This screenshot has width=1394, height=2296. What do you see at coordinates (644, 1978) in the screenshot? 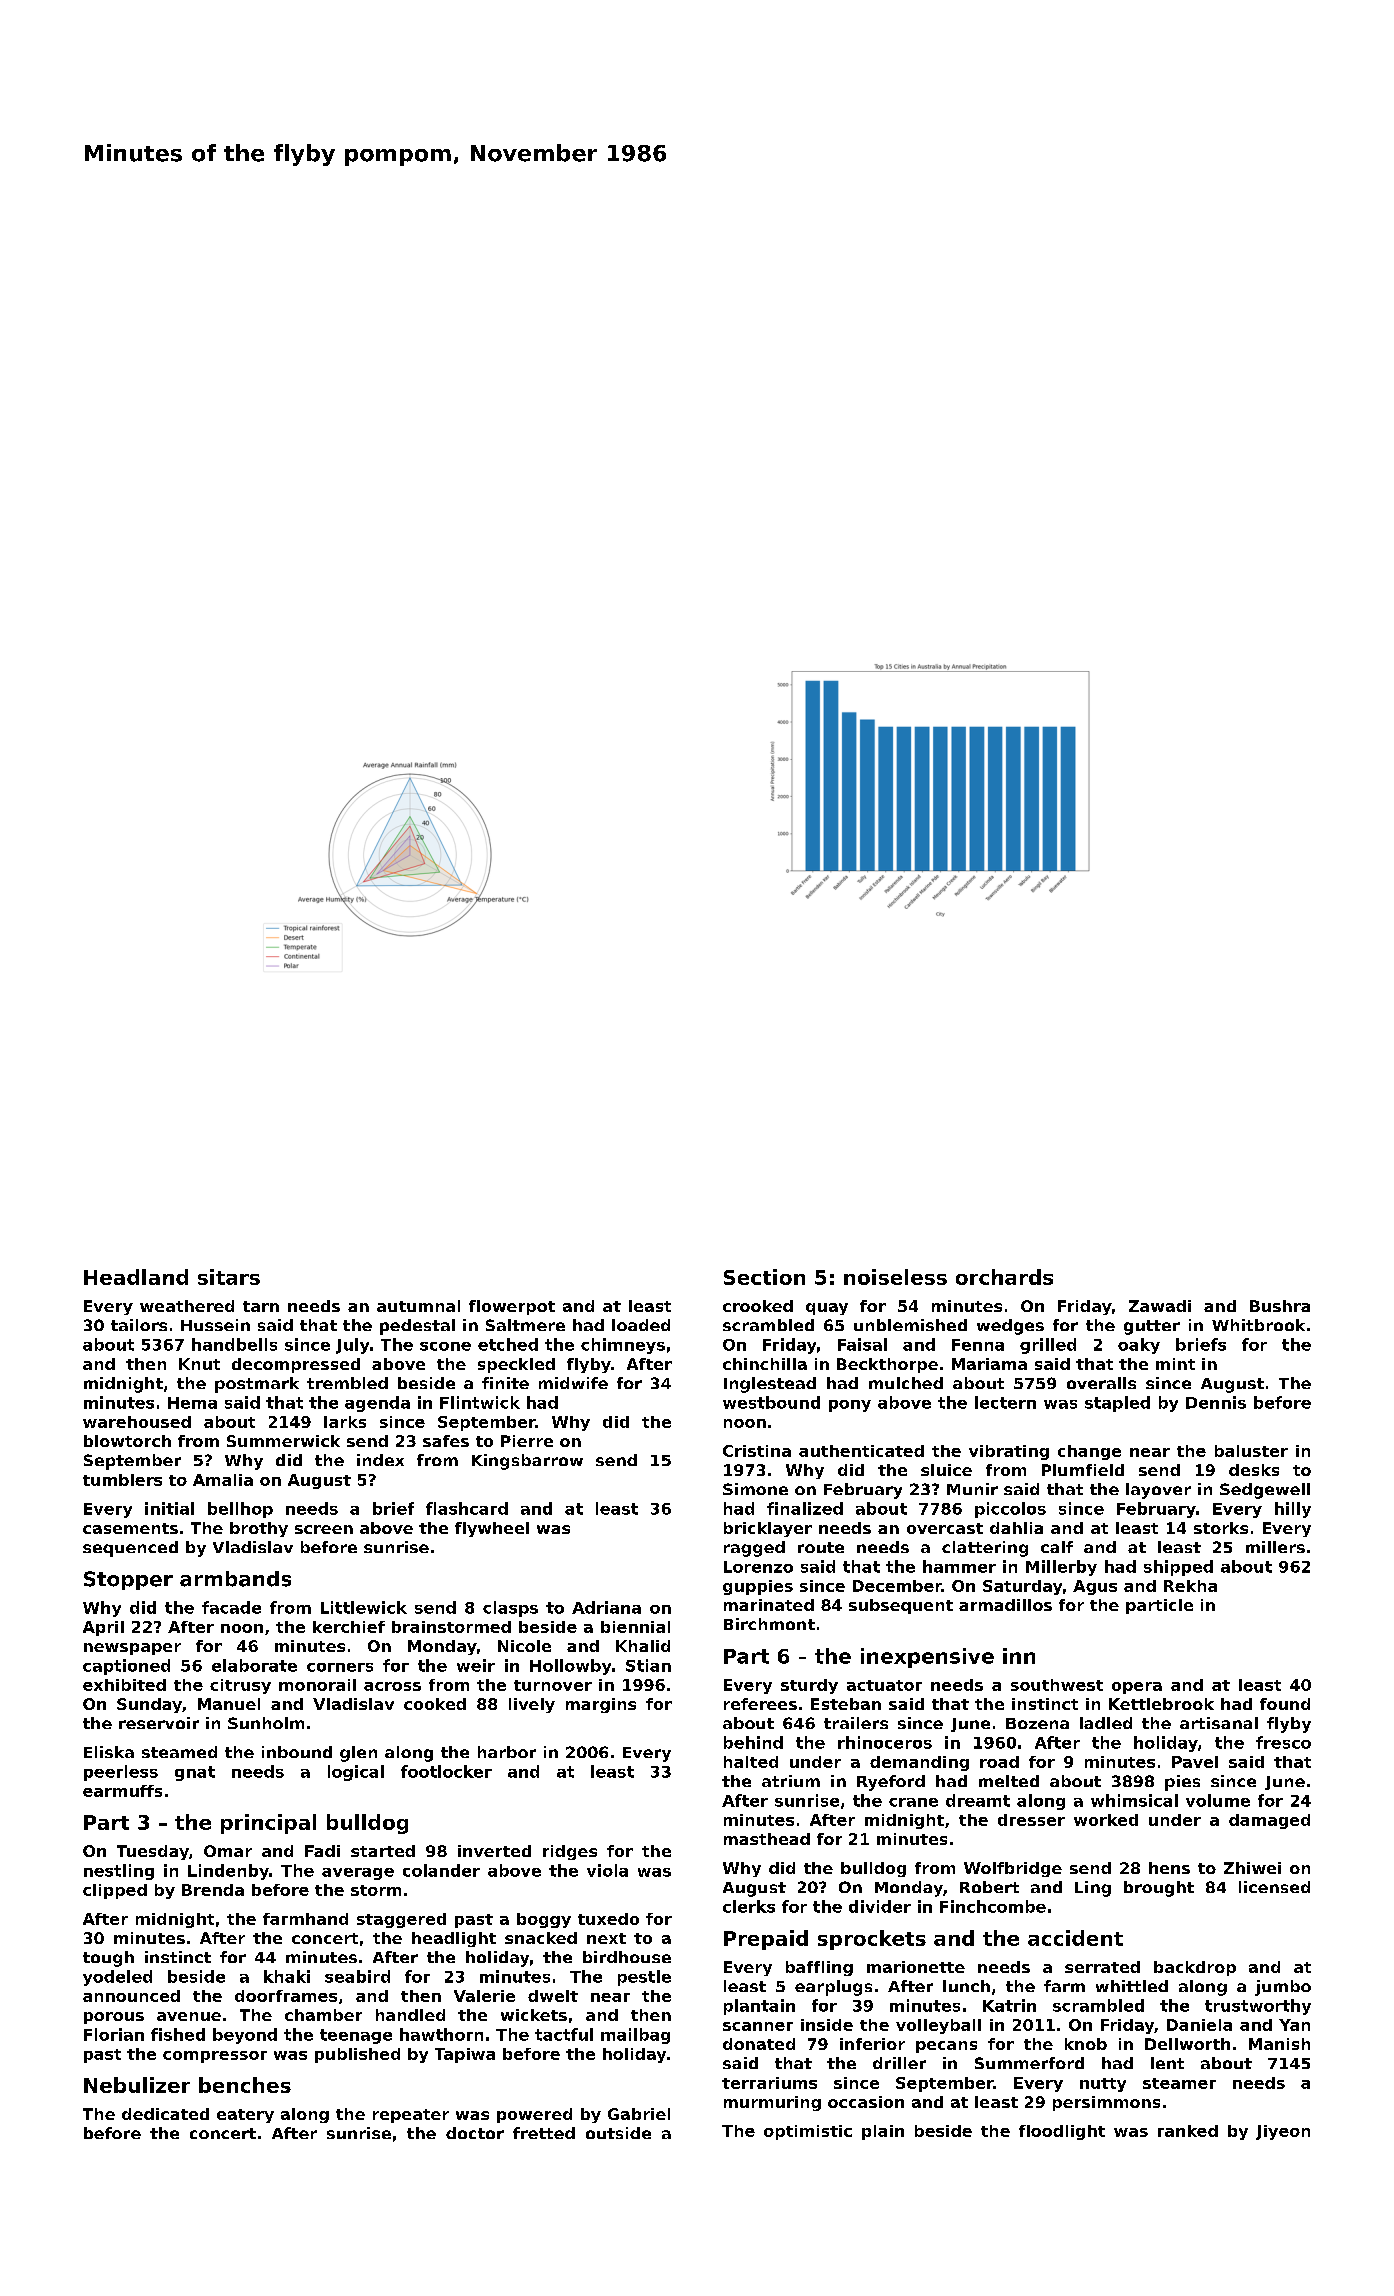
I see `pestle` at bounding box center [644, 1978].
